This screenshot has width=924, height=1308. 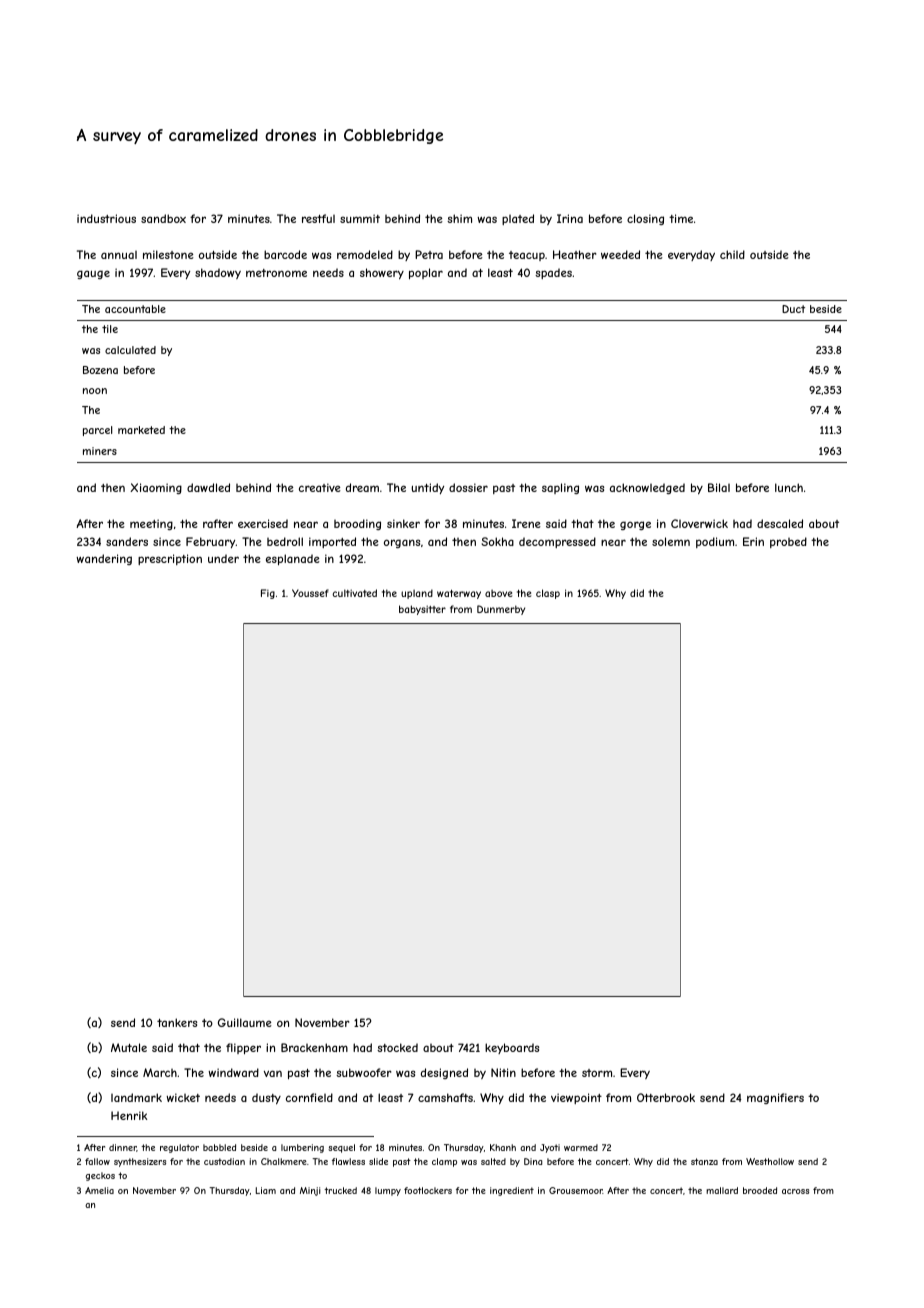 What do you see at coordinates (553, 273) in the screenshot?
I see `spades` at bounding box center [553, 273].
